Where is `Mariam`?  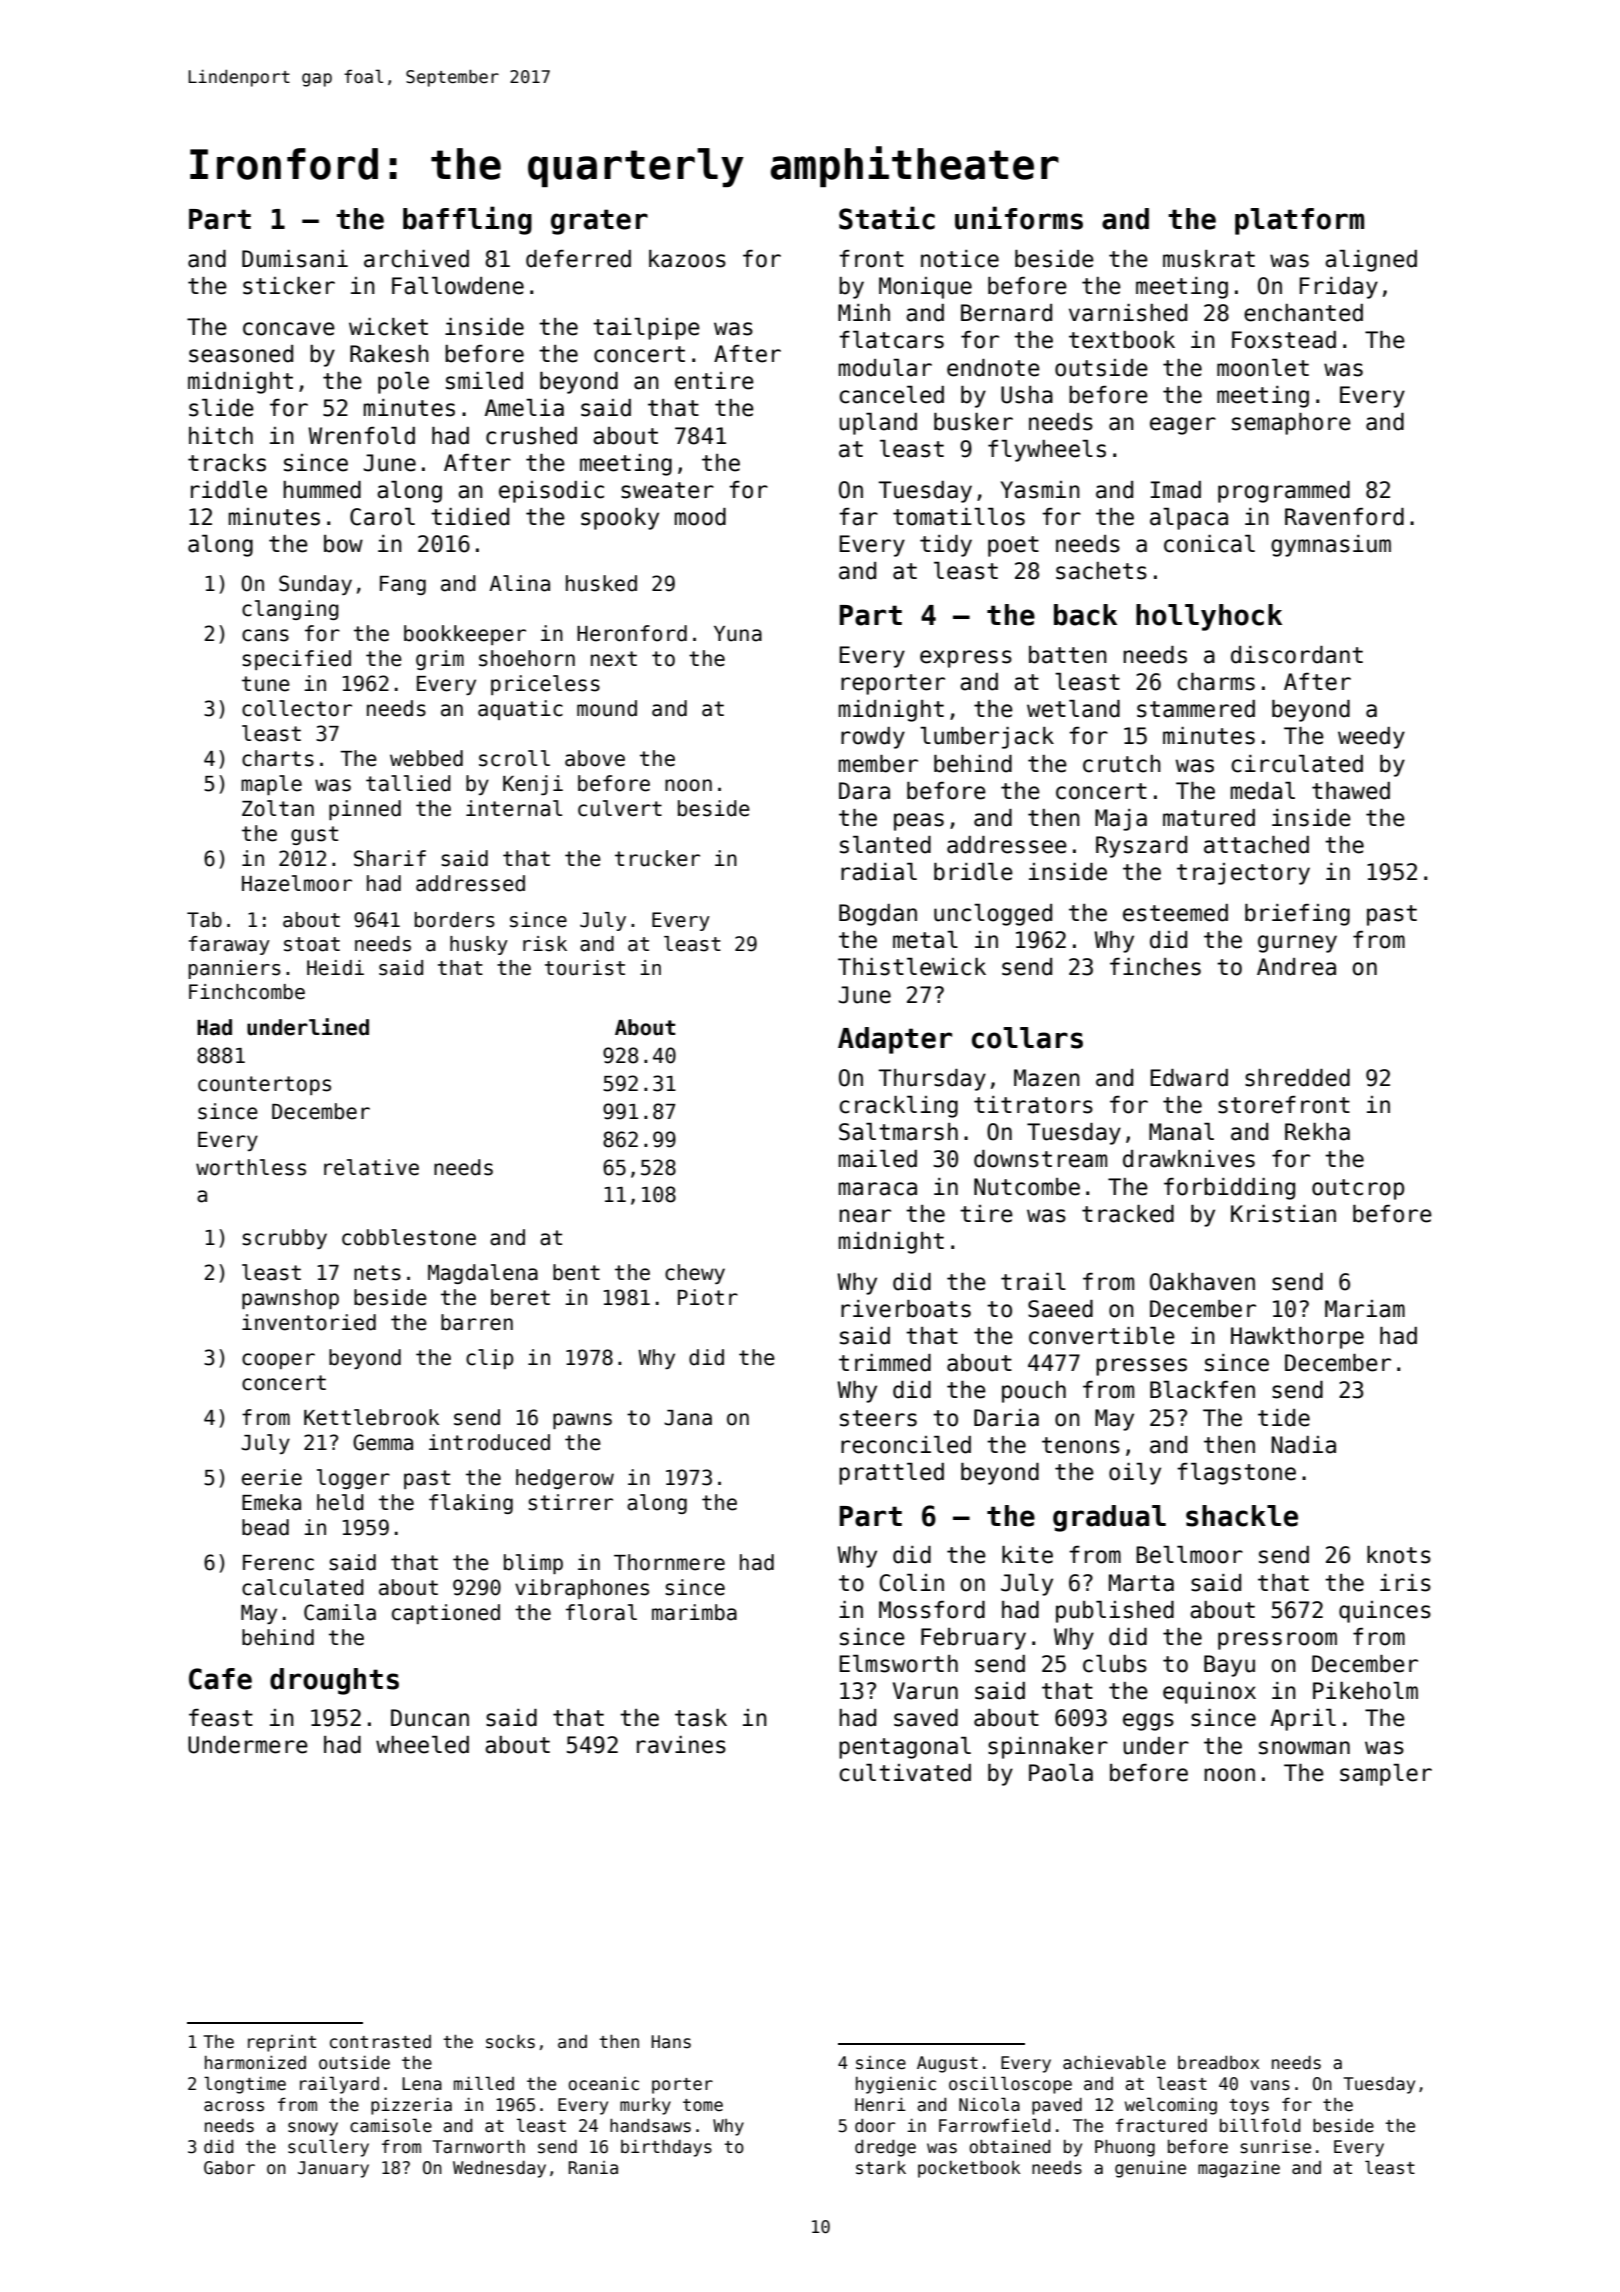
Mariam is located at coordinates (1365, 1309).
